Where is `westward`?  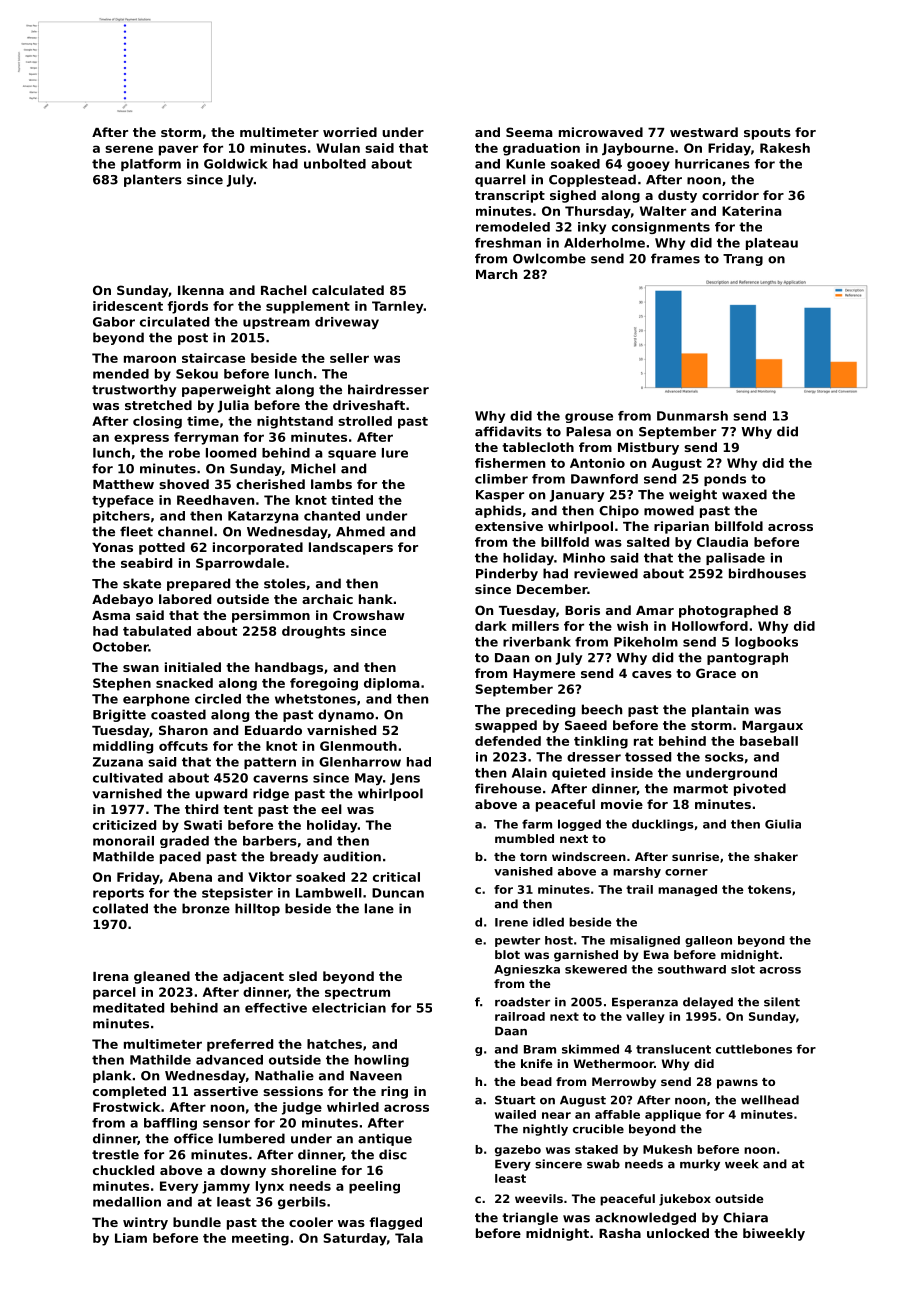 westward is located at coordinates (704, 132).
